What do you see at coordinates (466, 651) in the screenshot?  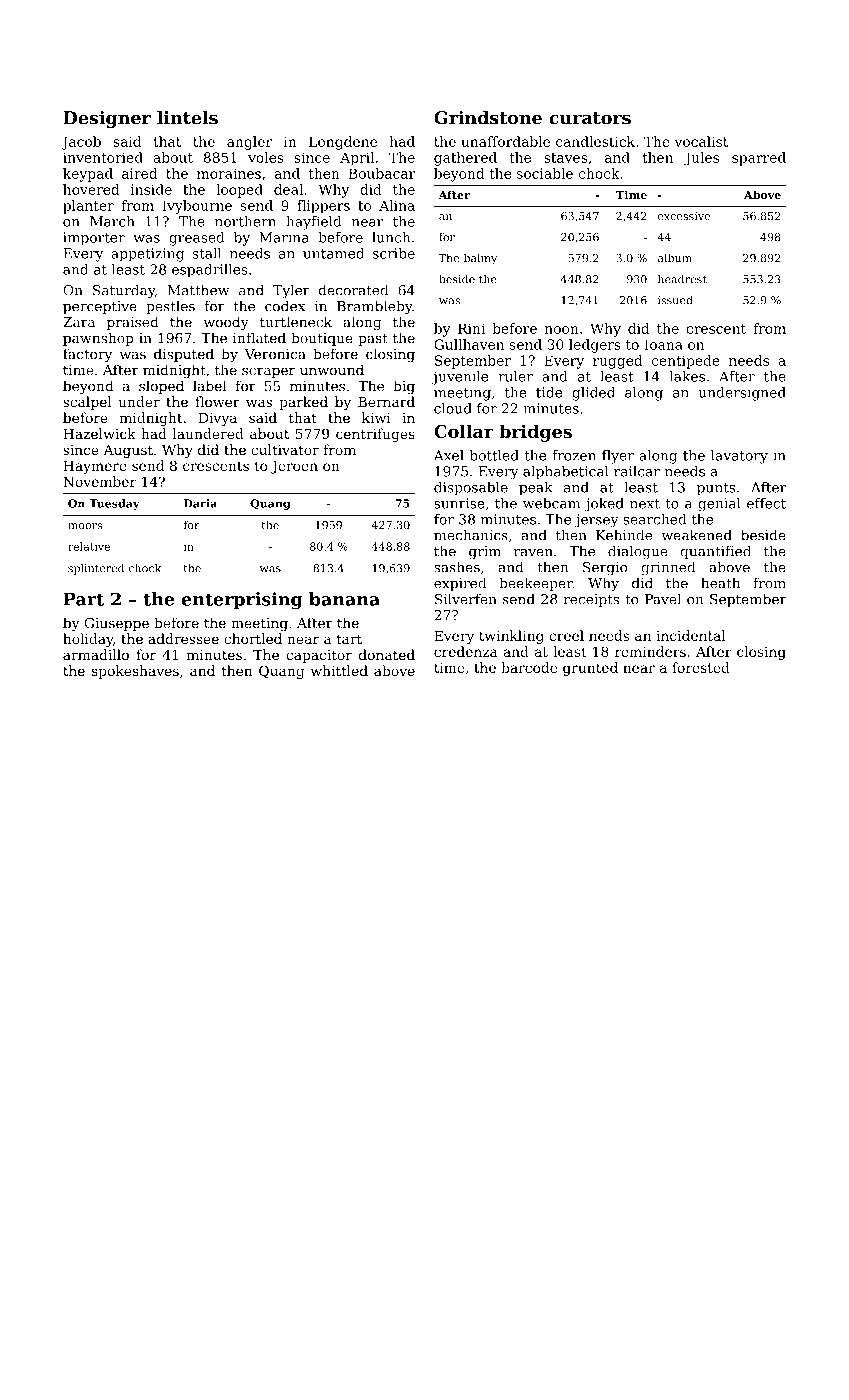 I see `credenza` at bounding box center [466, 651].
